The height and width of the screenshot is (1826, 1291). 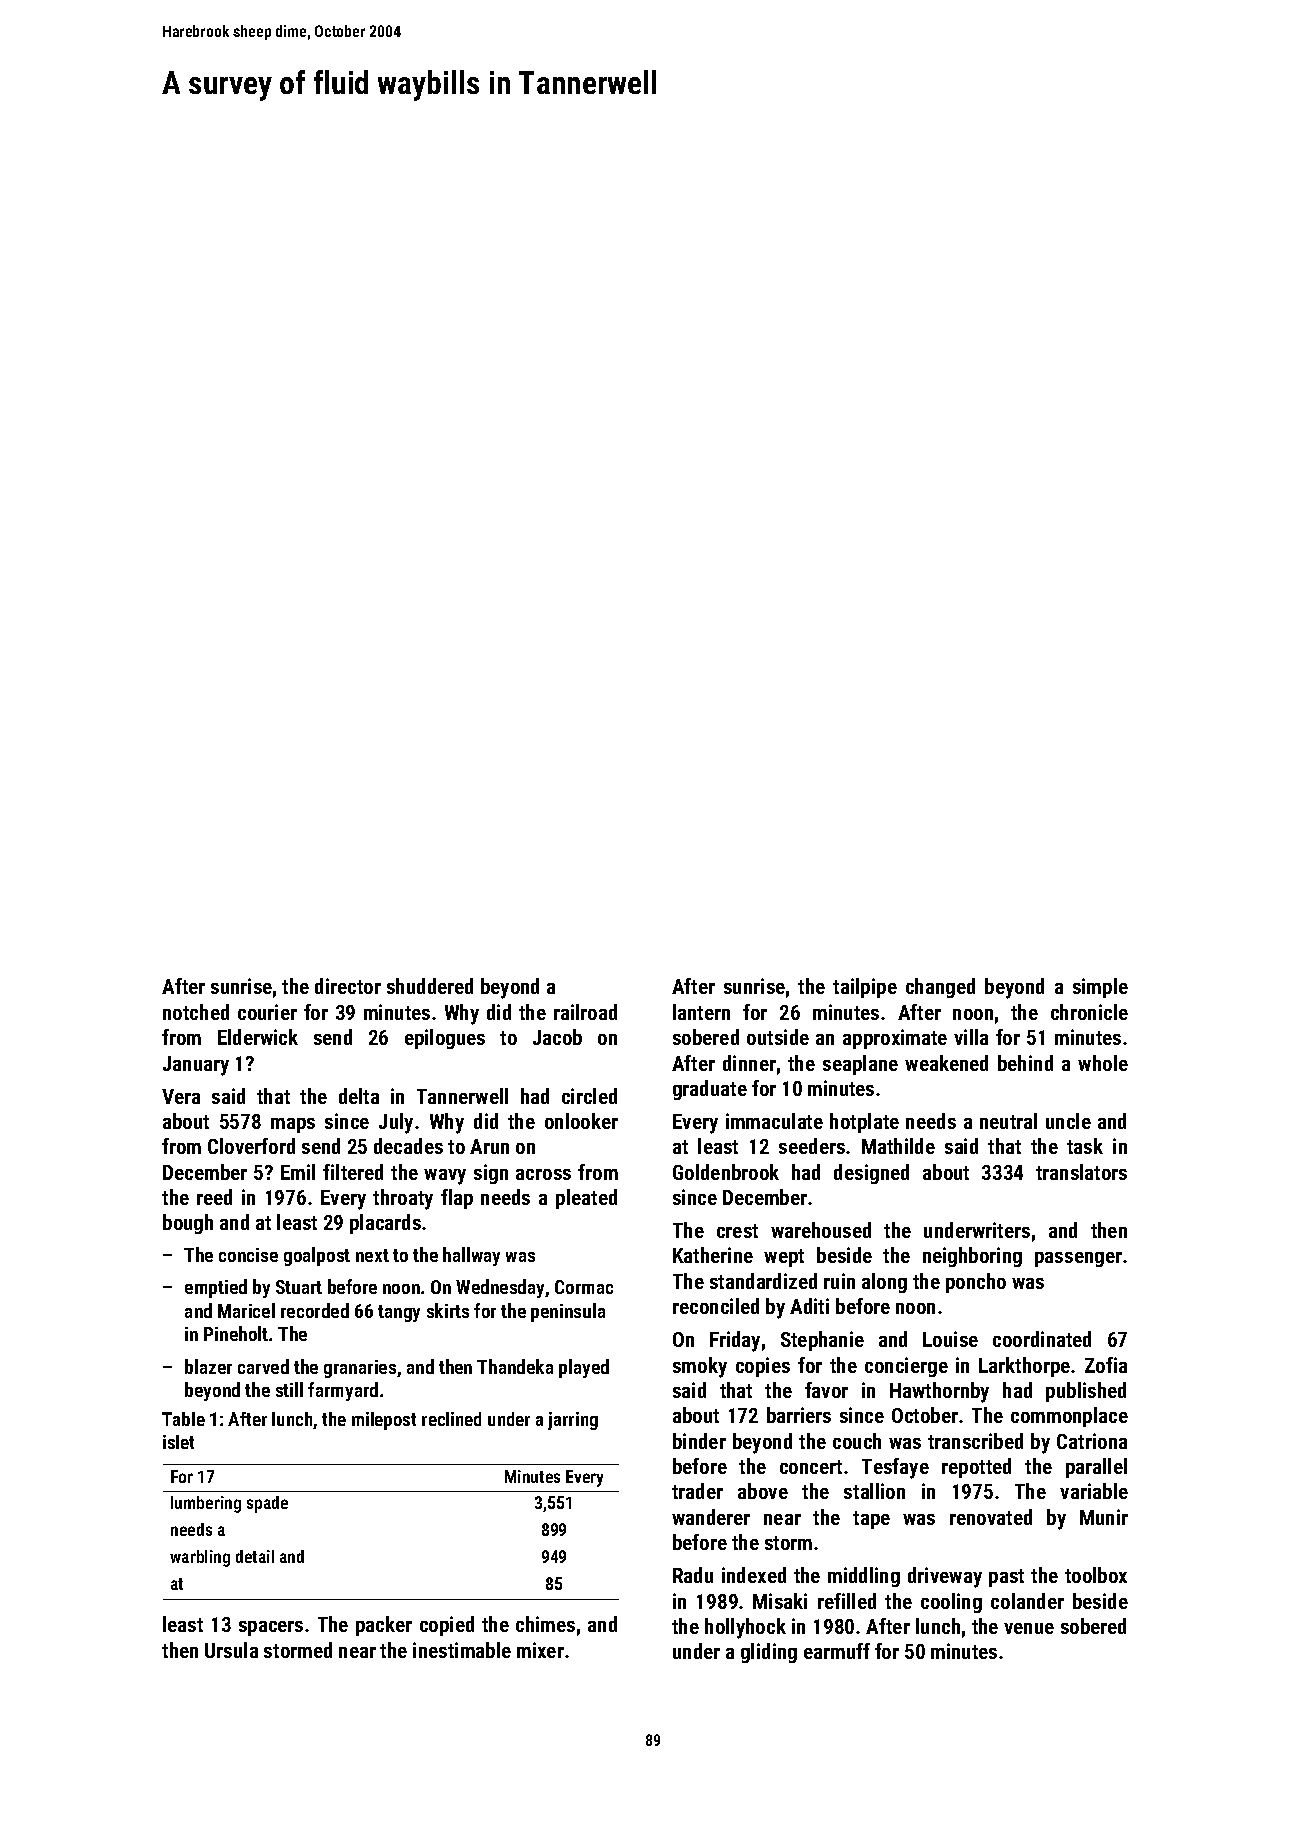 What do you see at coordinates (821, 1230) in the screenshot?
I see `warehoused` at bounding box center [821, 1230].
